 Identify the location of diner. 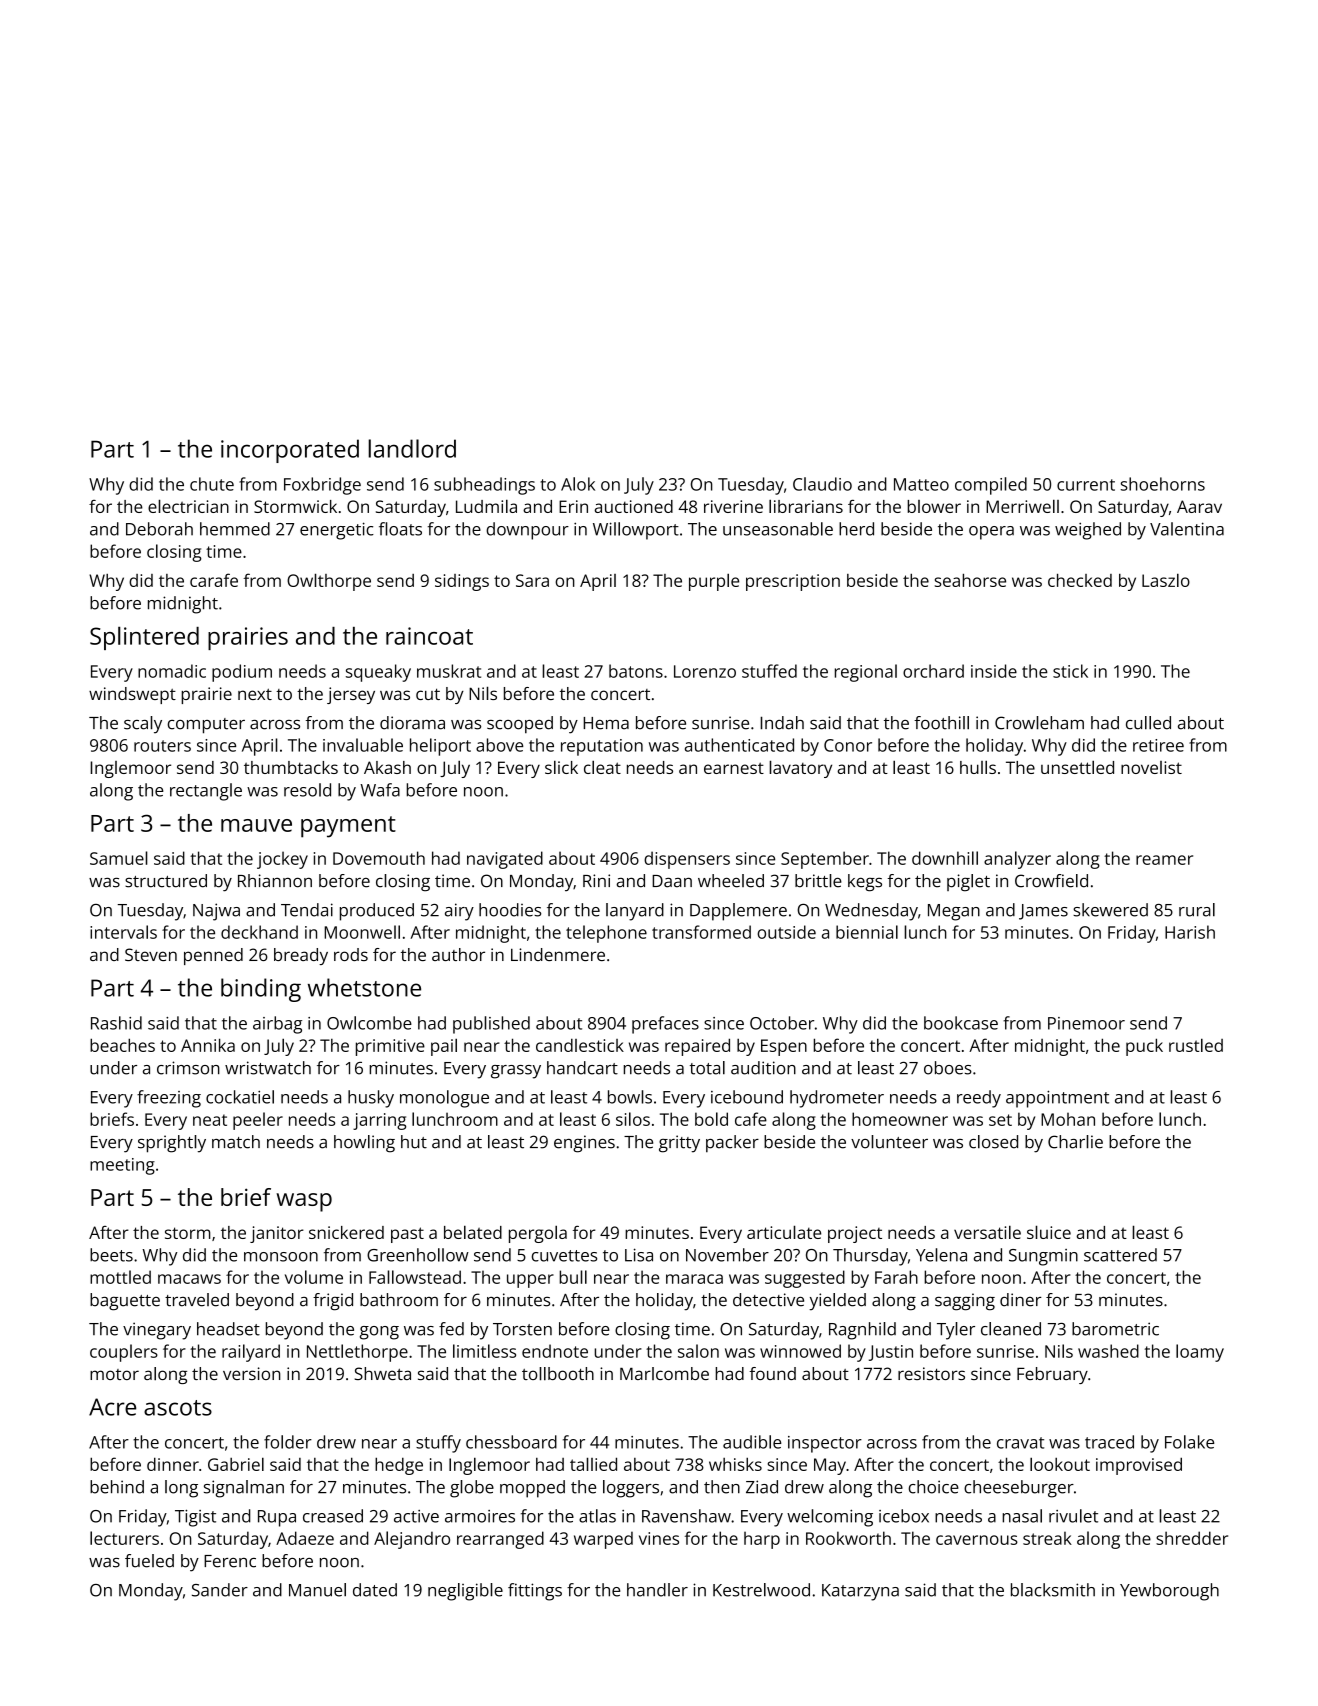
(1021, 1300).
